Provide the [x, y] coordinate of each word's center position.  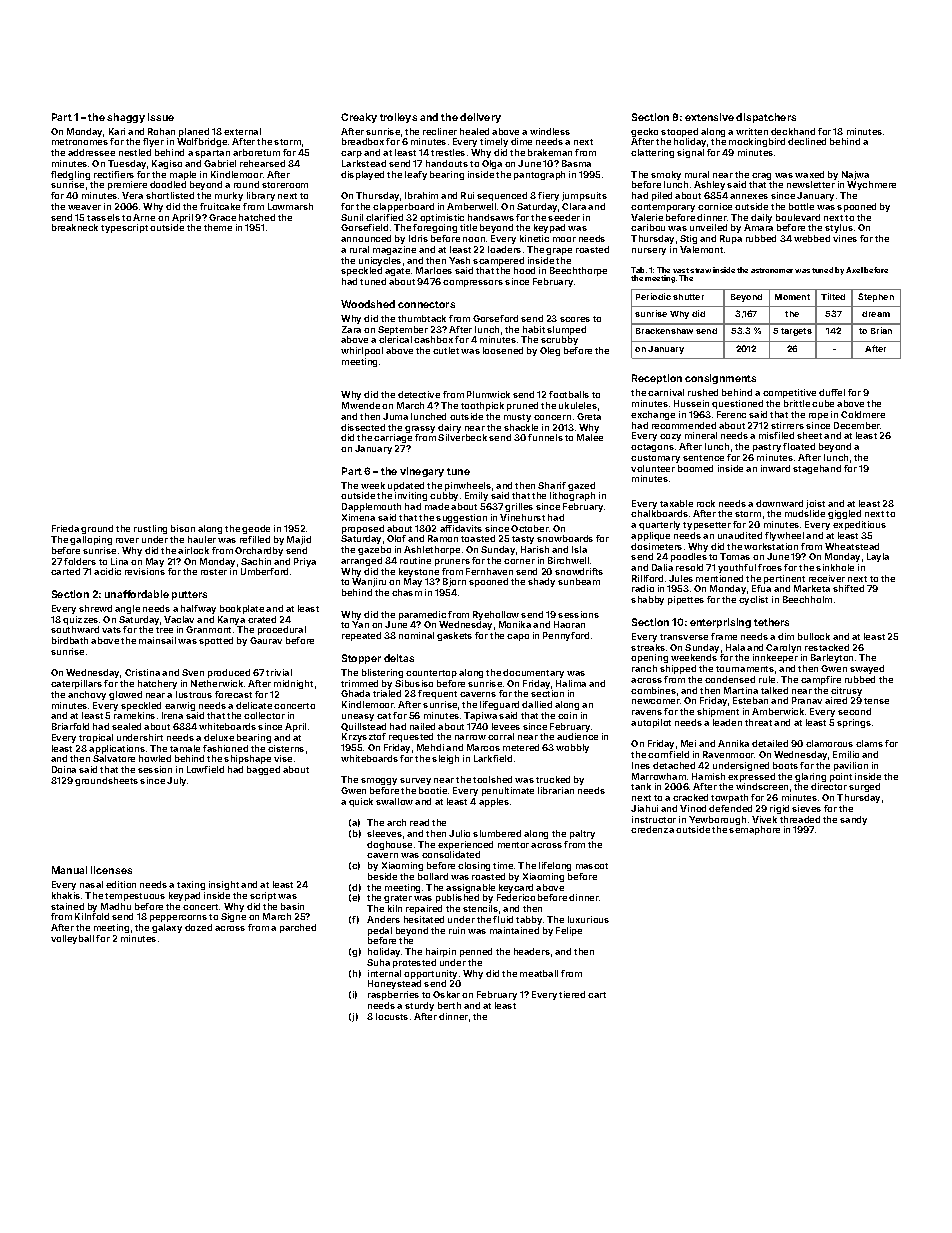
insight [224, 885]
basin [292, 906]
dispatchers [766, 118]
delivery [480, 118]
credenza [652, 829]
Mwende [361, 405]
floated [799, 446]
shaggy [126, 118]
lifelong [555, 866]
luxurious [588, 919]
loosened [503, 350]
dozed [198, 927]
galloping [91, 540]
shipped [678, 669]
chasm [407, 592]
